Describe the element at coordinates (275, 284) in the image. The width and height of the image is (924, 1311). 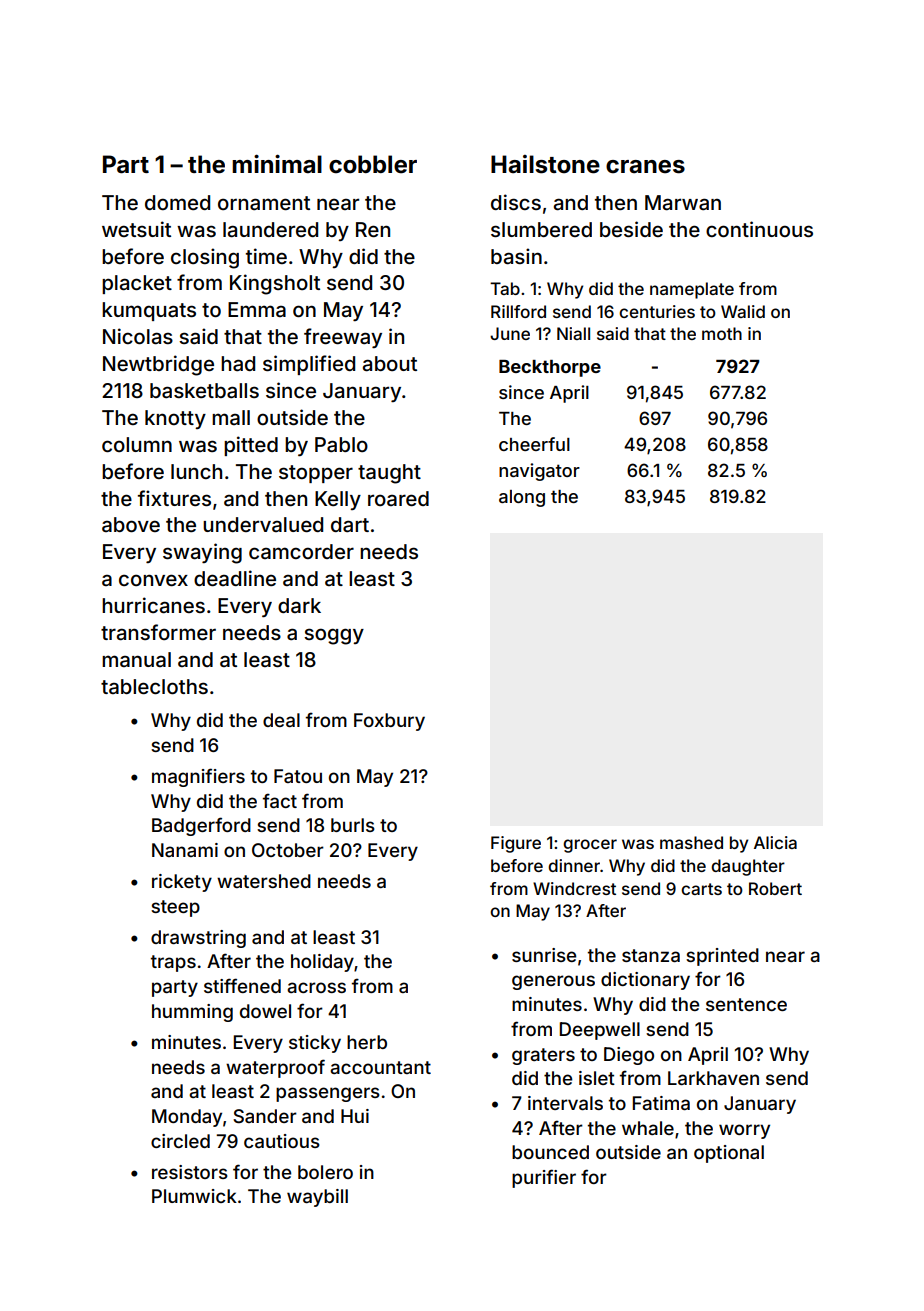
I see `Kingsholt` at that location.
